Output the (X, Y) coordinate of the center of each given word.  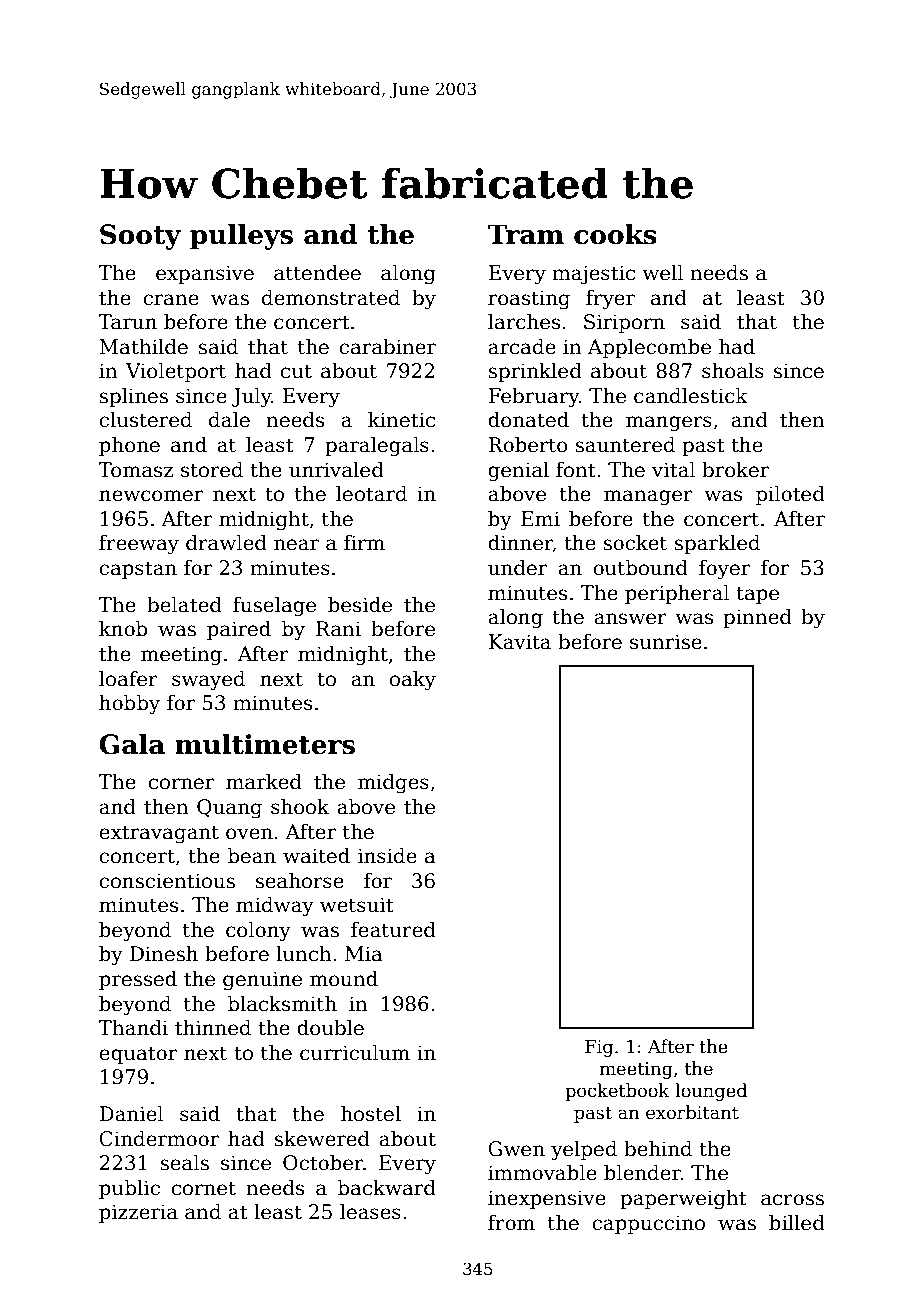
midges (393, 784)
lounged (711, 1092)
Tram (526, 234)
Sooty (140, 237)
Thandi (133, 1028)
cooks (615, 234)
